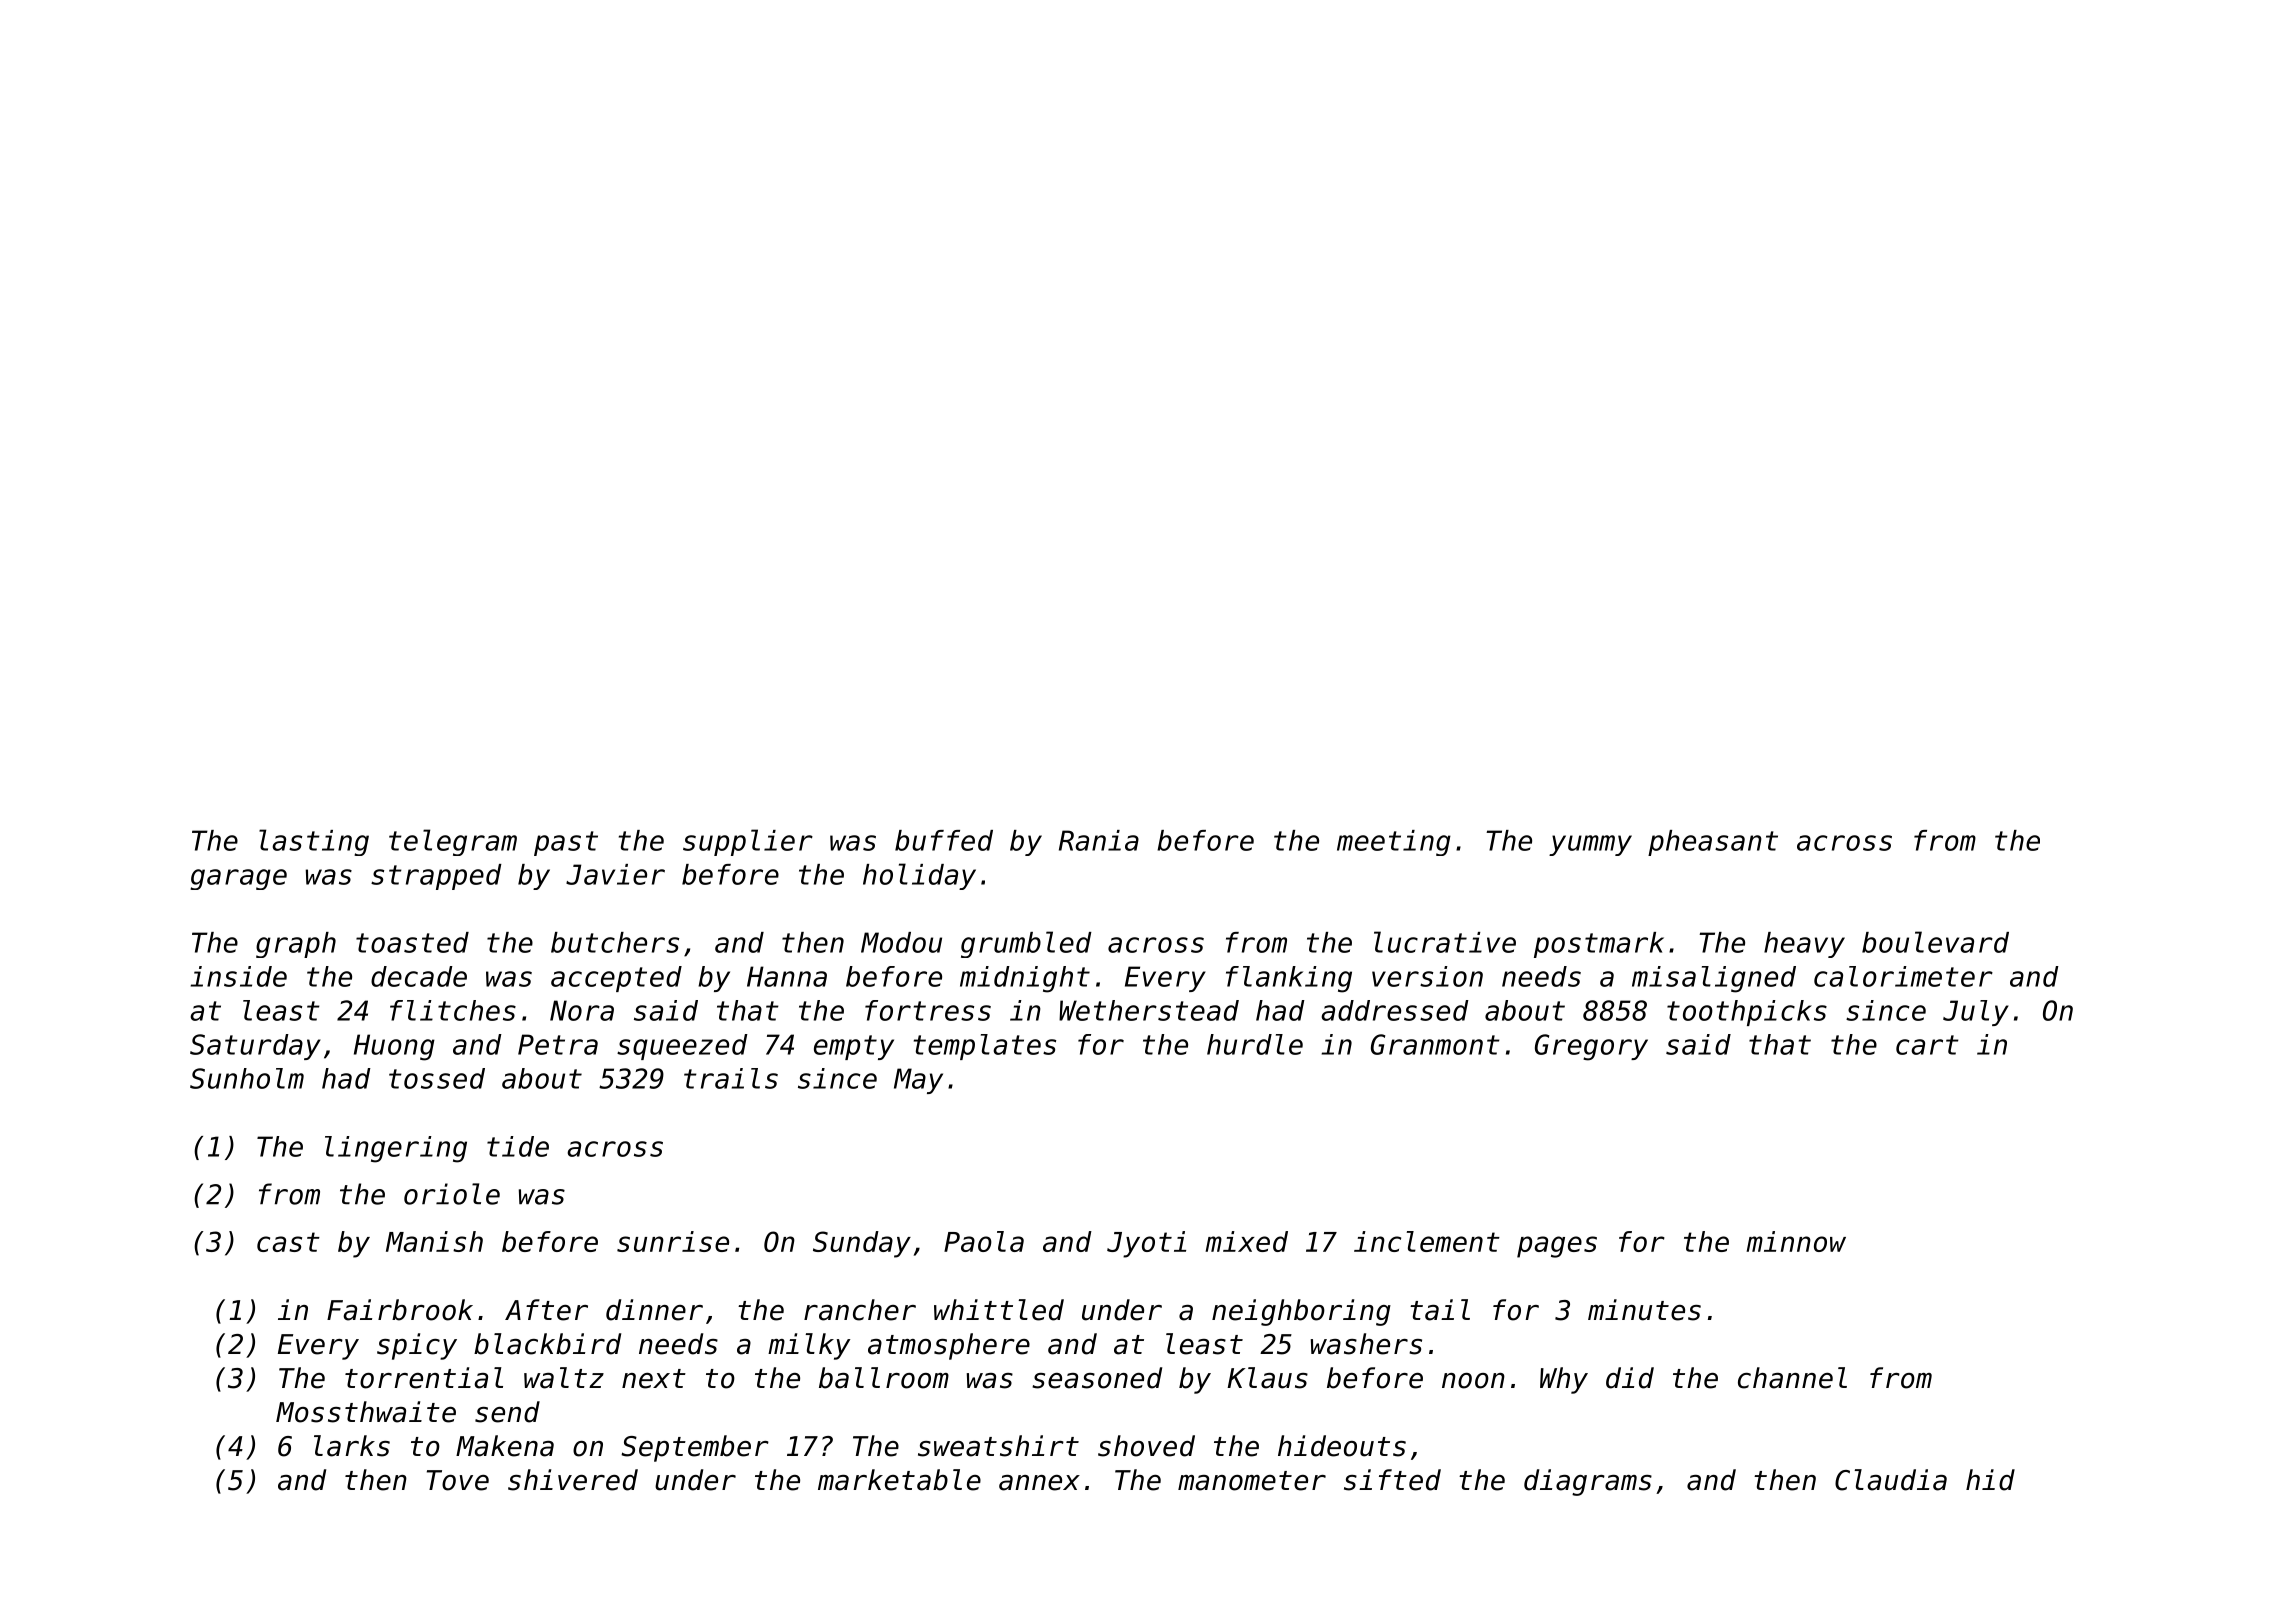 This screenshot has height=1620, width=2292. Describe the element at coordinates (507, 1412) in the screenshot. I see `send` at that location.
